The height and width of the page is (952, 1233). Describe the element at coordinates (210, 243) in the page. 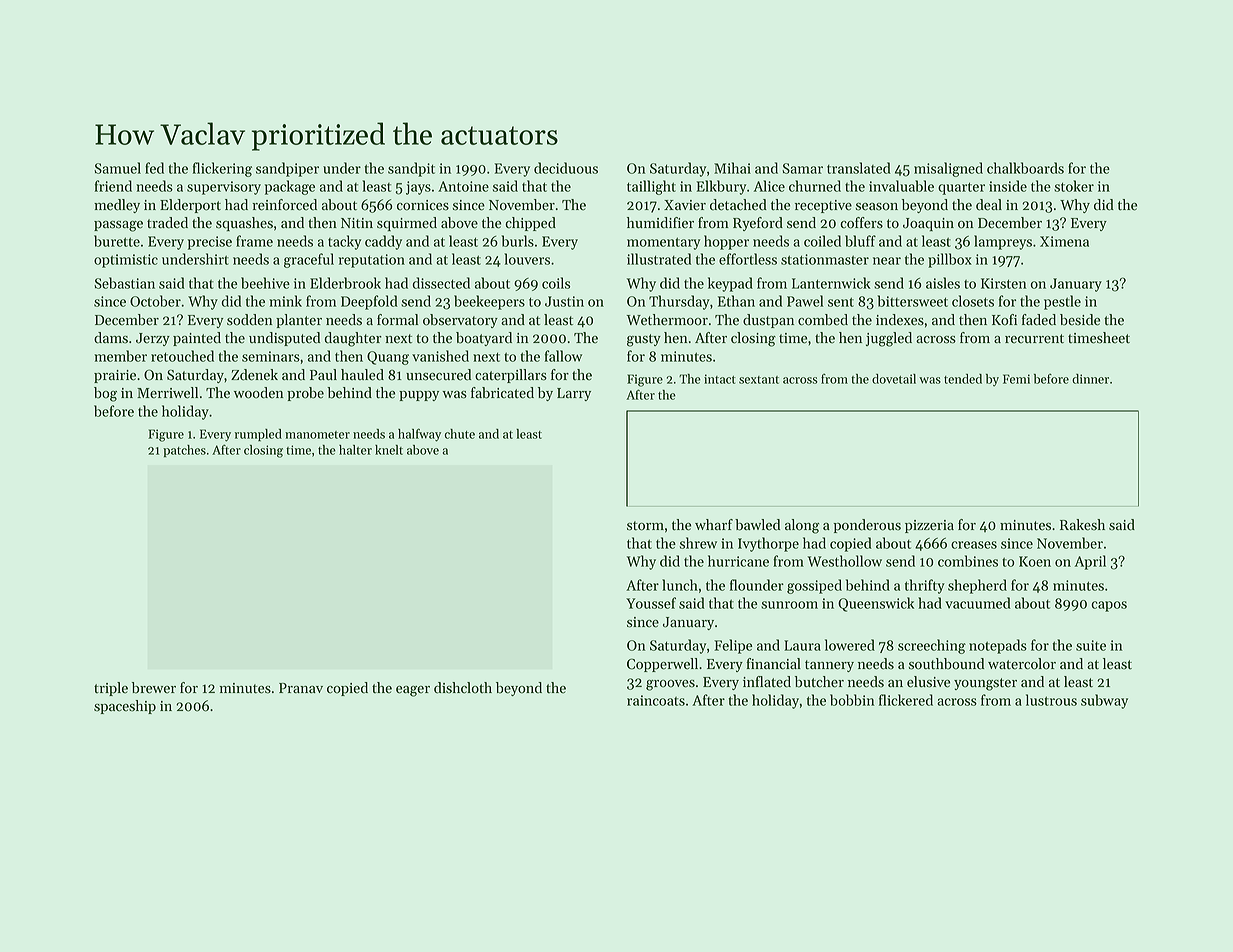

I see `precise` at that location.
